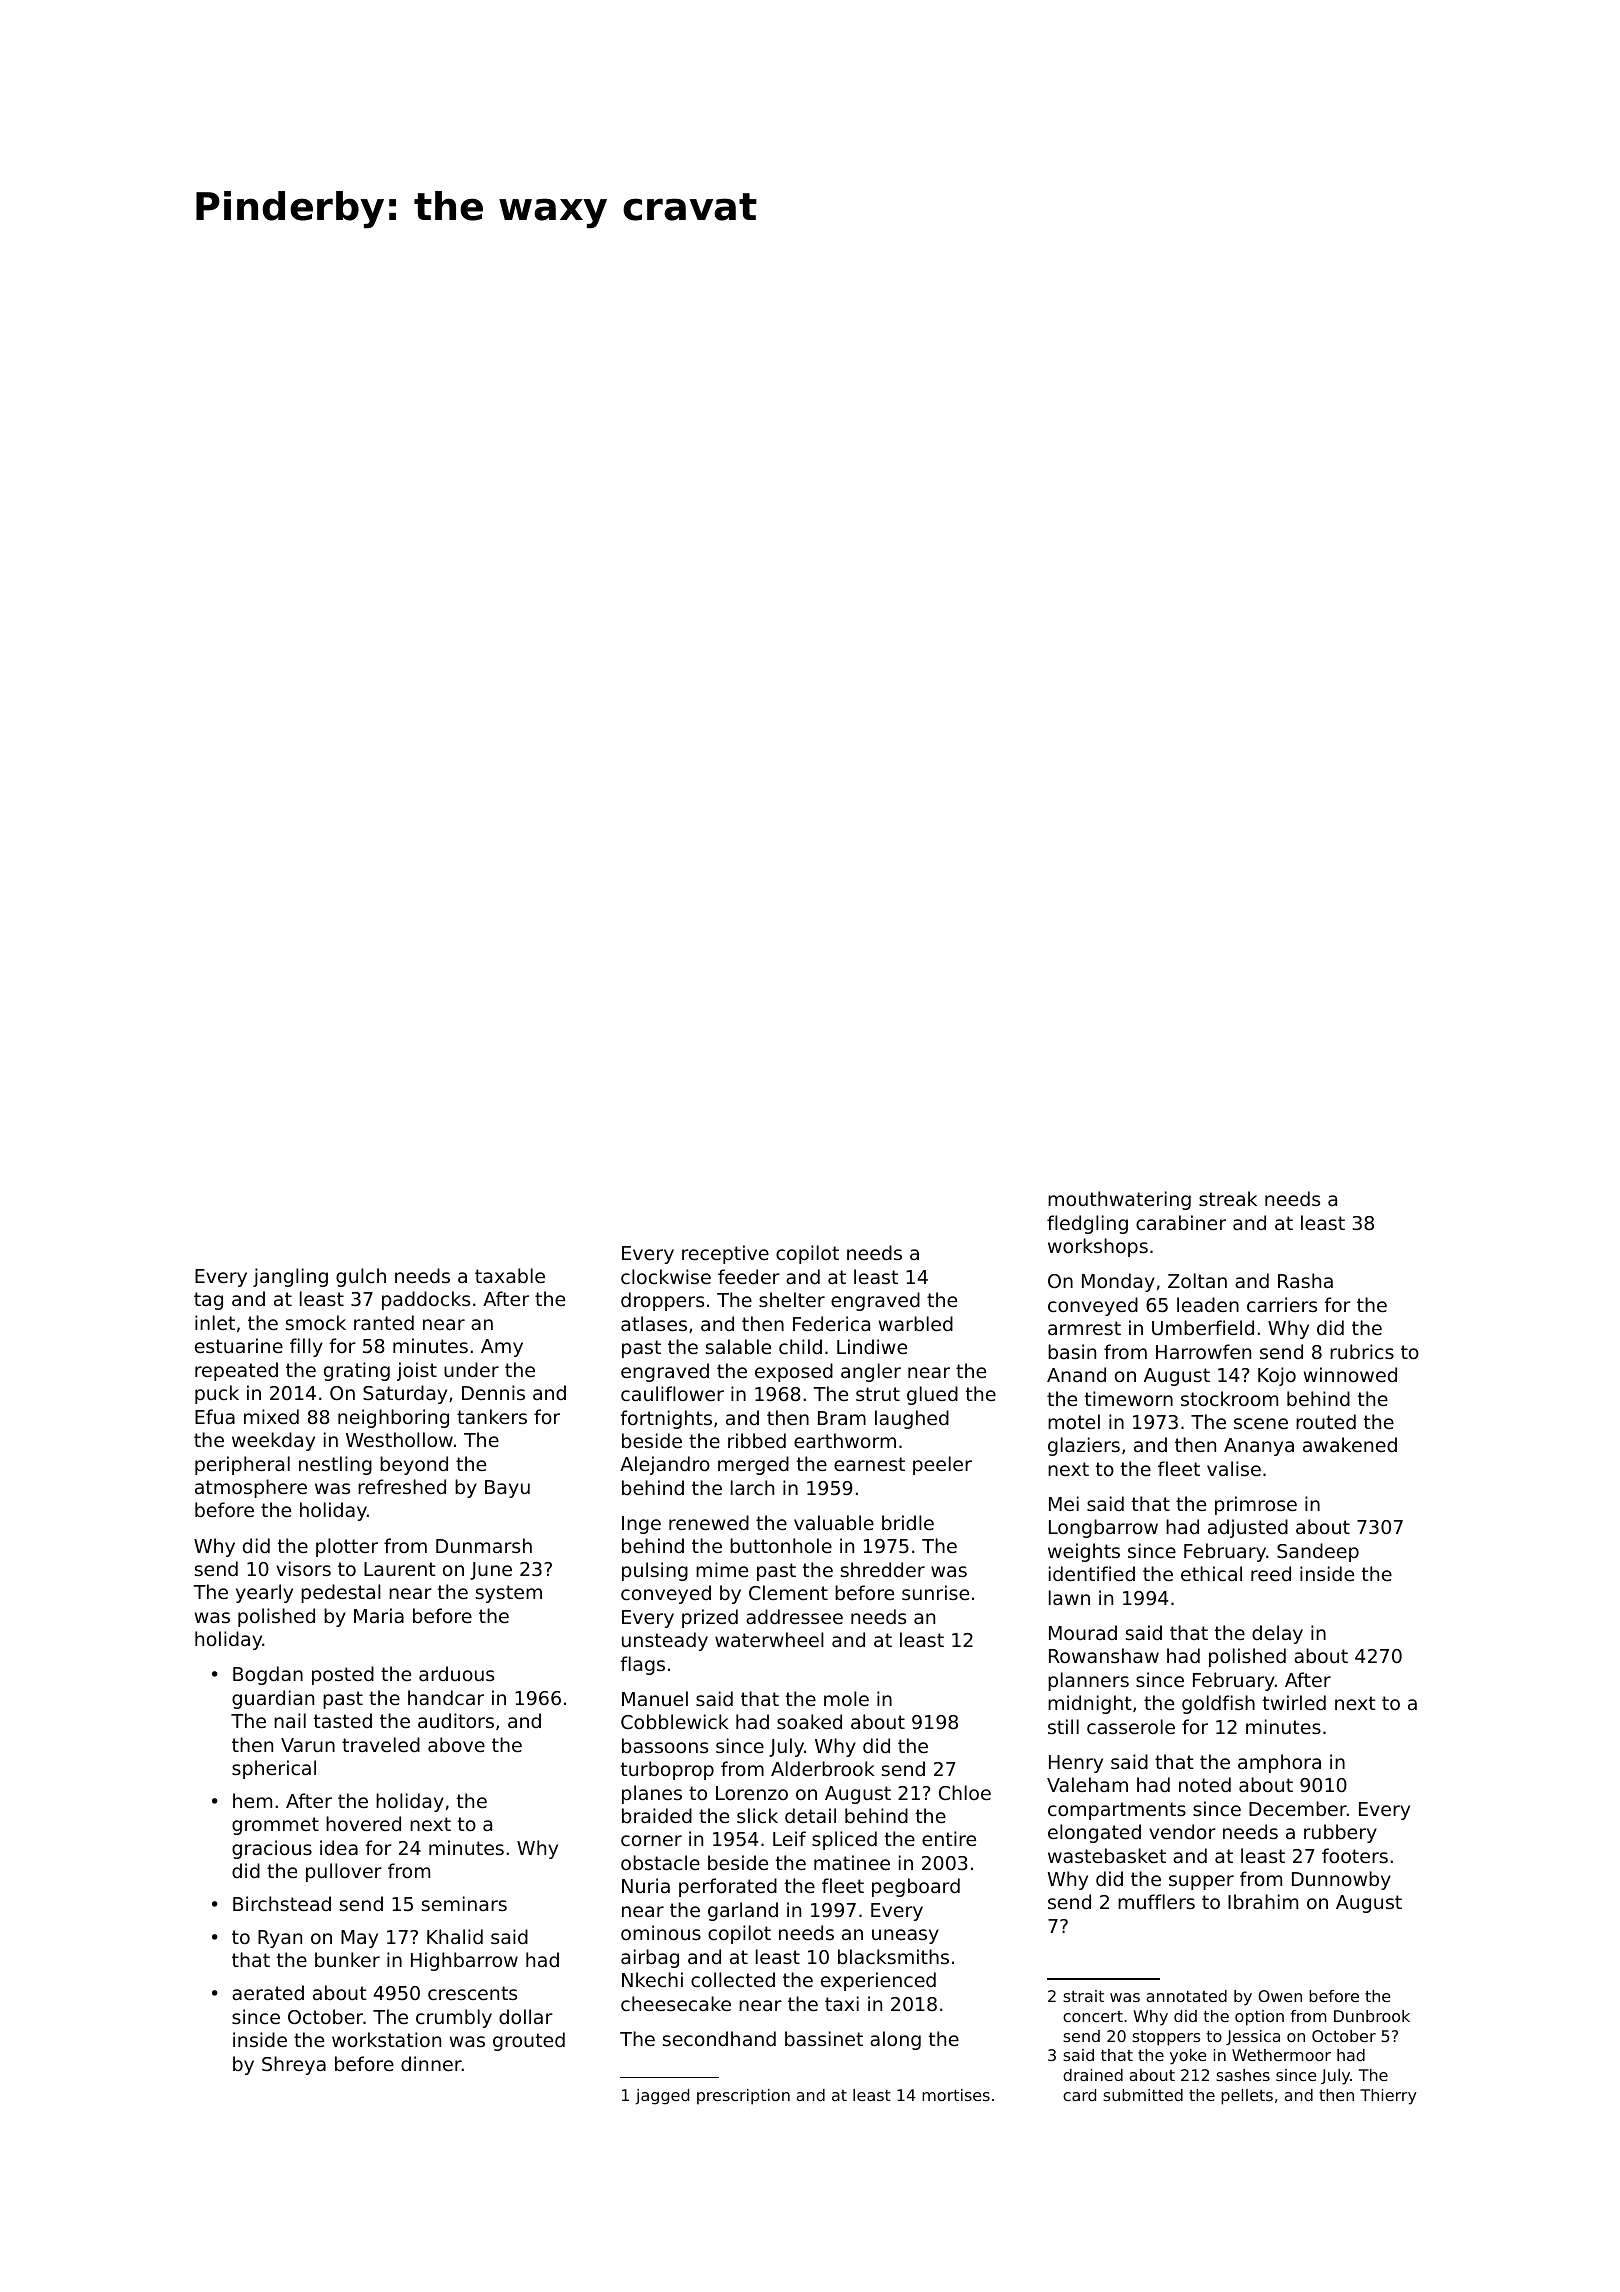  Describe the element at coordinates (869, 1464) in the screenshot. I see `earnest` at that location.
